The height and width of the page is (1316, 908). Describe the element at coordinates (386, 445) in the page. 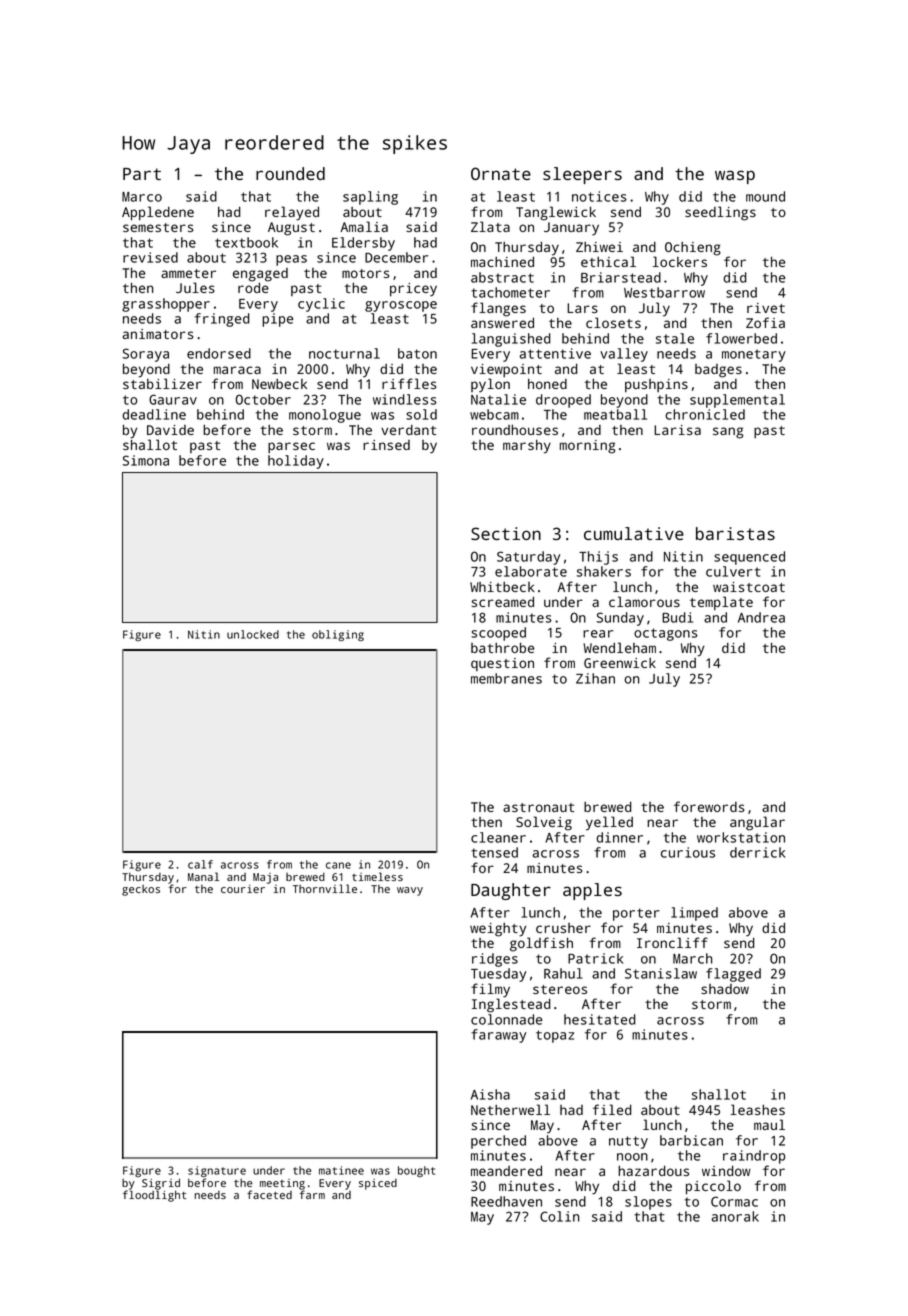

I see `rinsed` at that location.
